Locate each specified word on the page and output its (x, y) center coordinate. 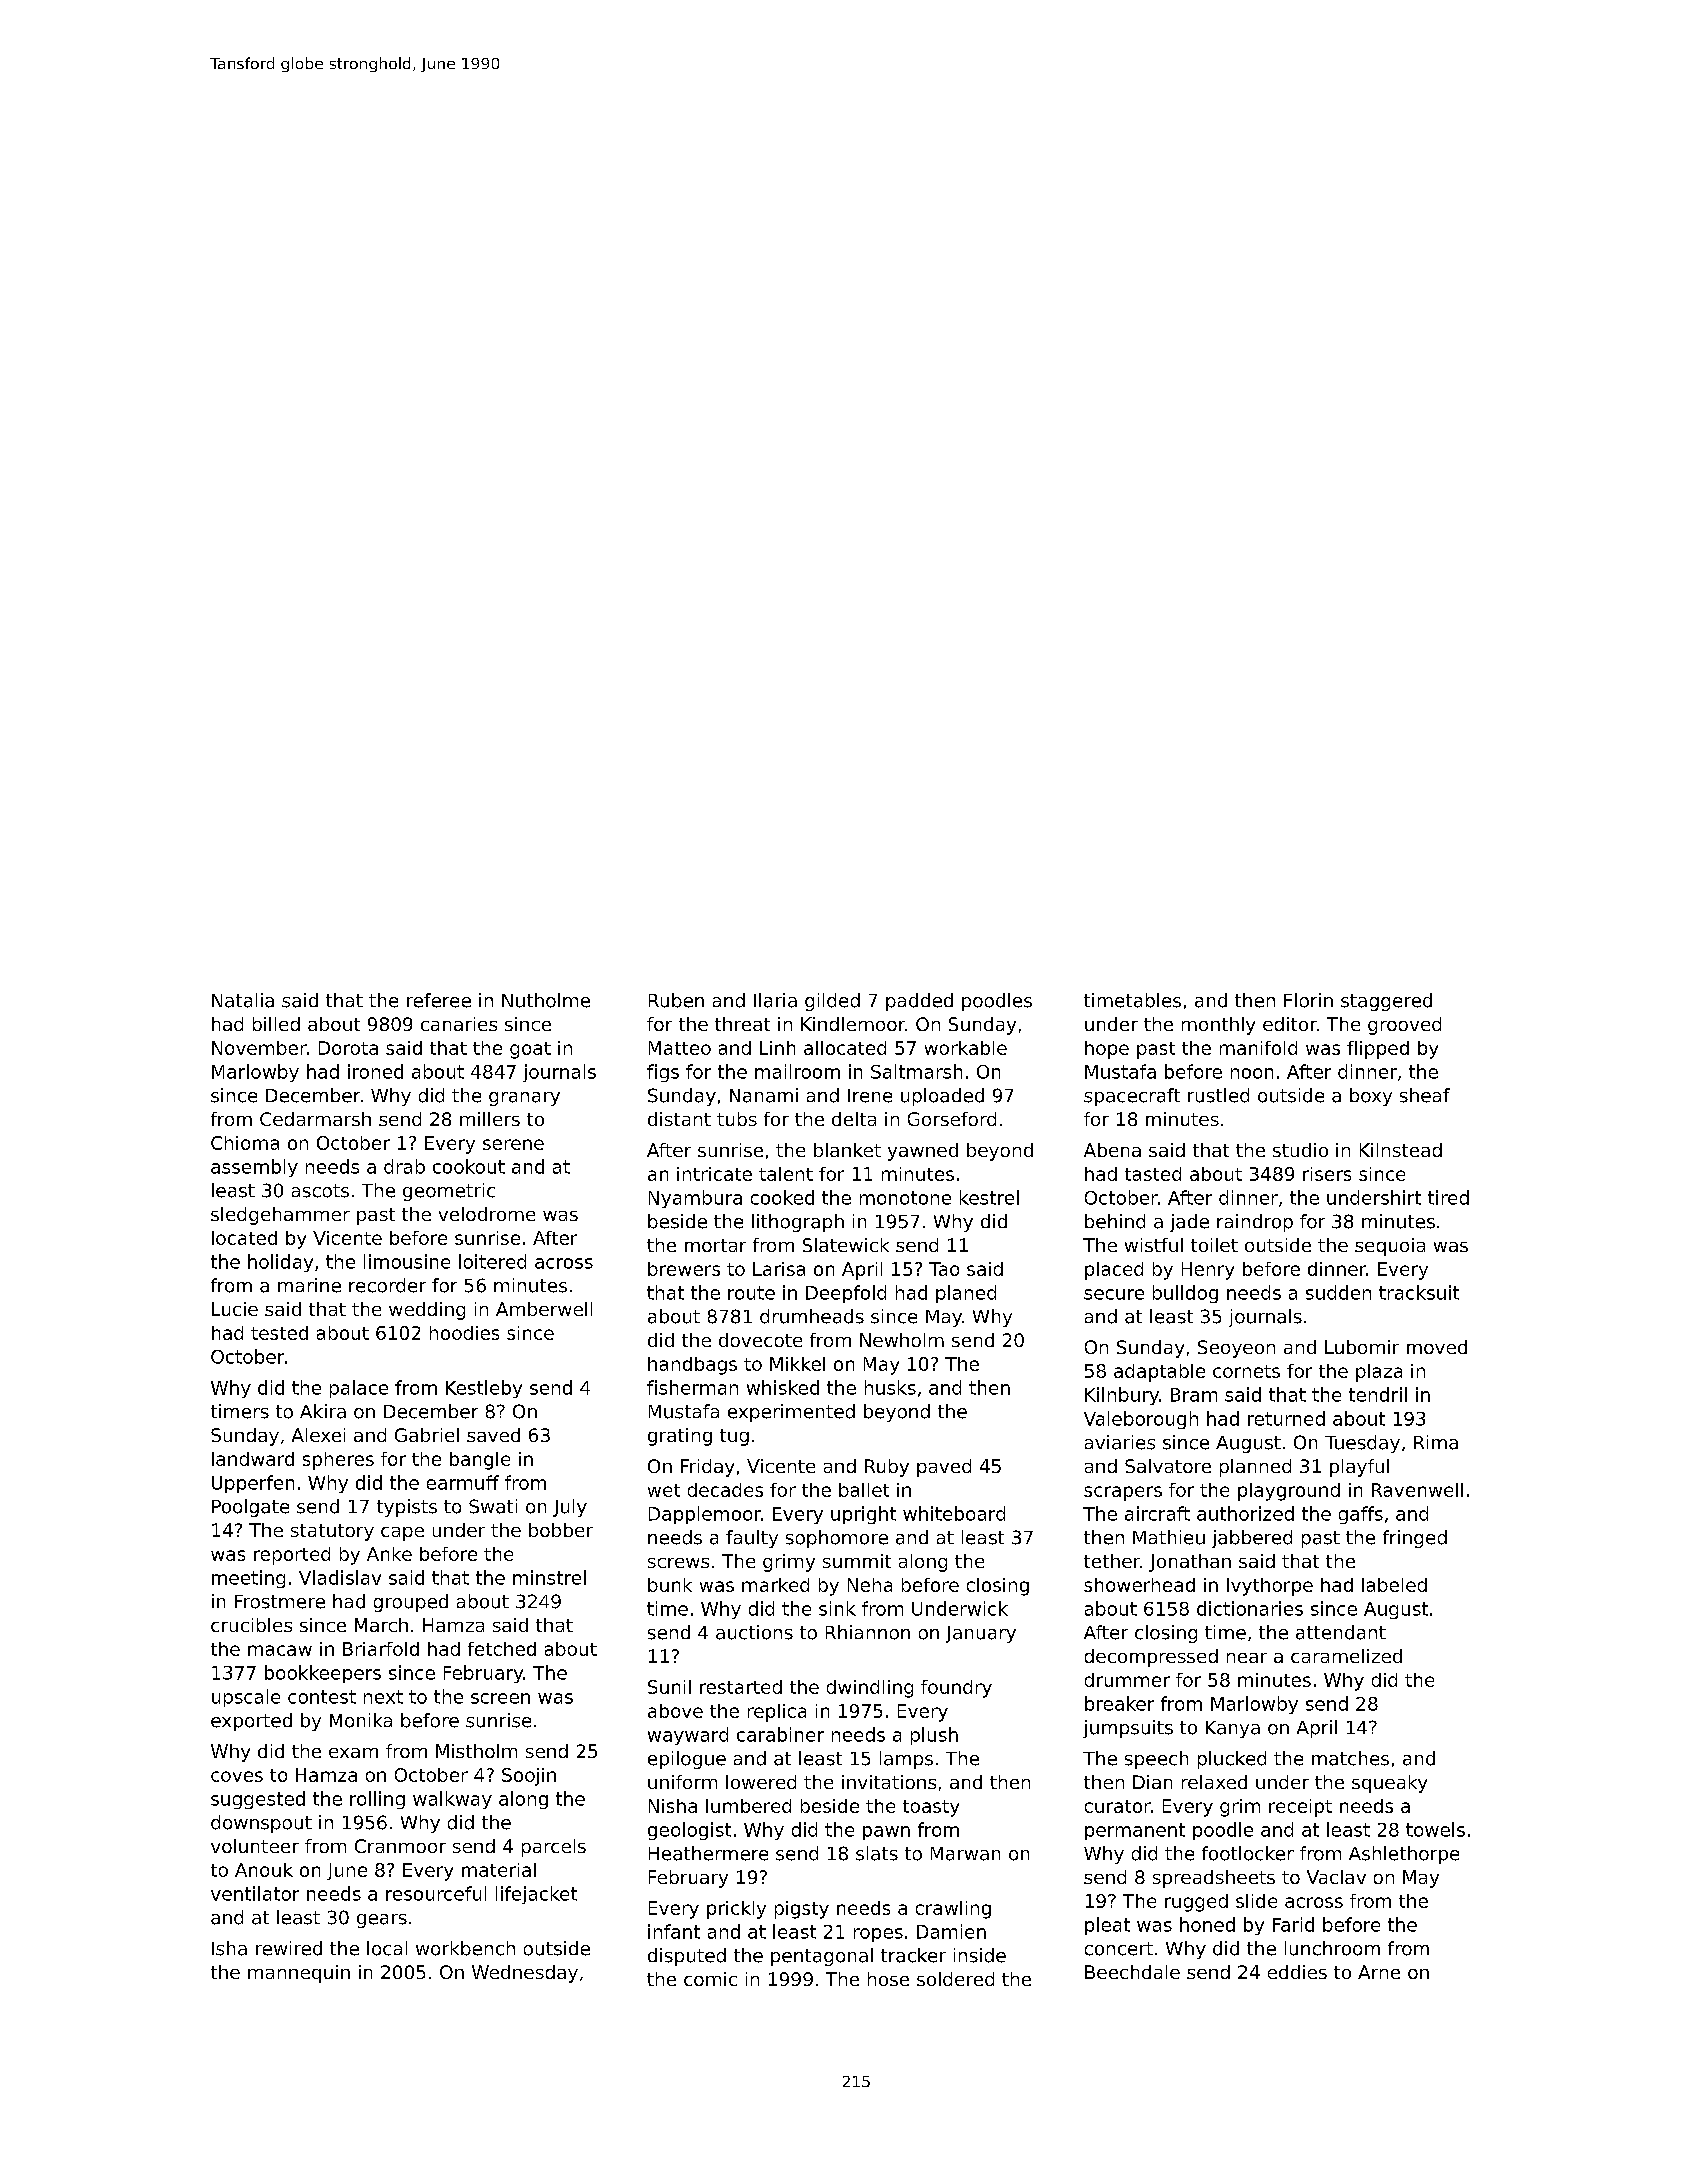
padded (919, 1002)
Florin (1308, 1000)
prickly (736, 1910)
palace (359, 1389)
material (499, 1870)
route (751, 1293)
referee (439, 1000)
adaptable (1159, 1373)
